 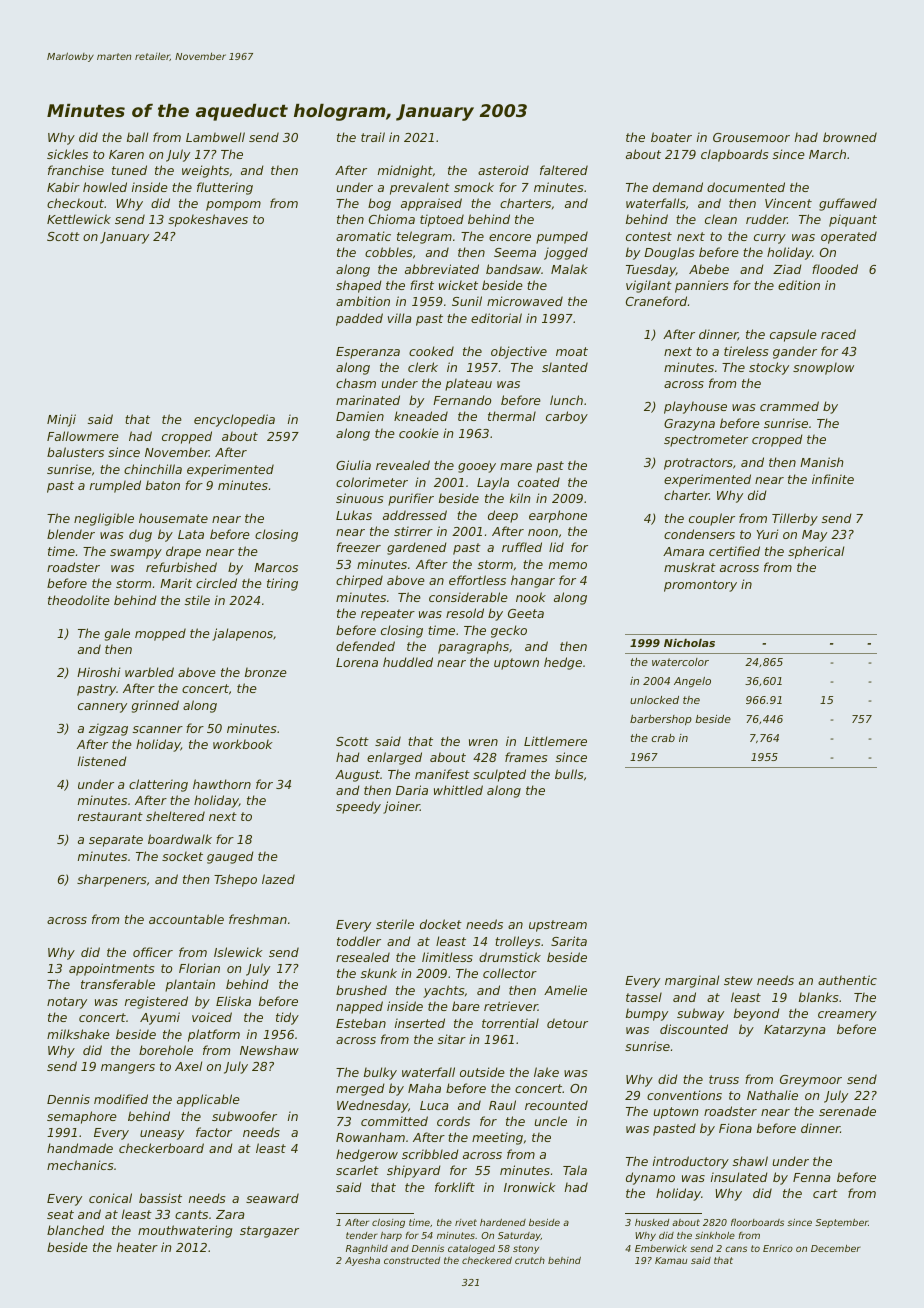 What do you see at coordinates (678, 187) in the screenshot?
I see `demand` at bounding box center [678, 187].
